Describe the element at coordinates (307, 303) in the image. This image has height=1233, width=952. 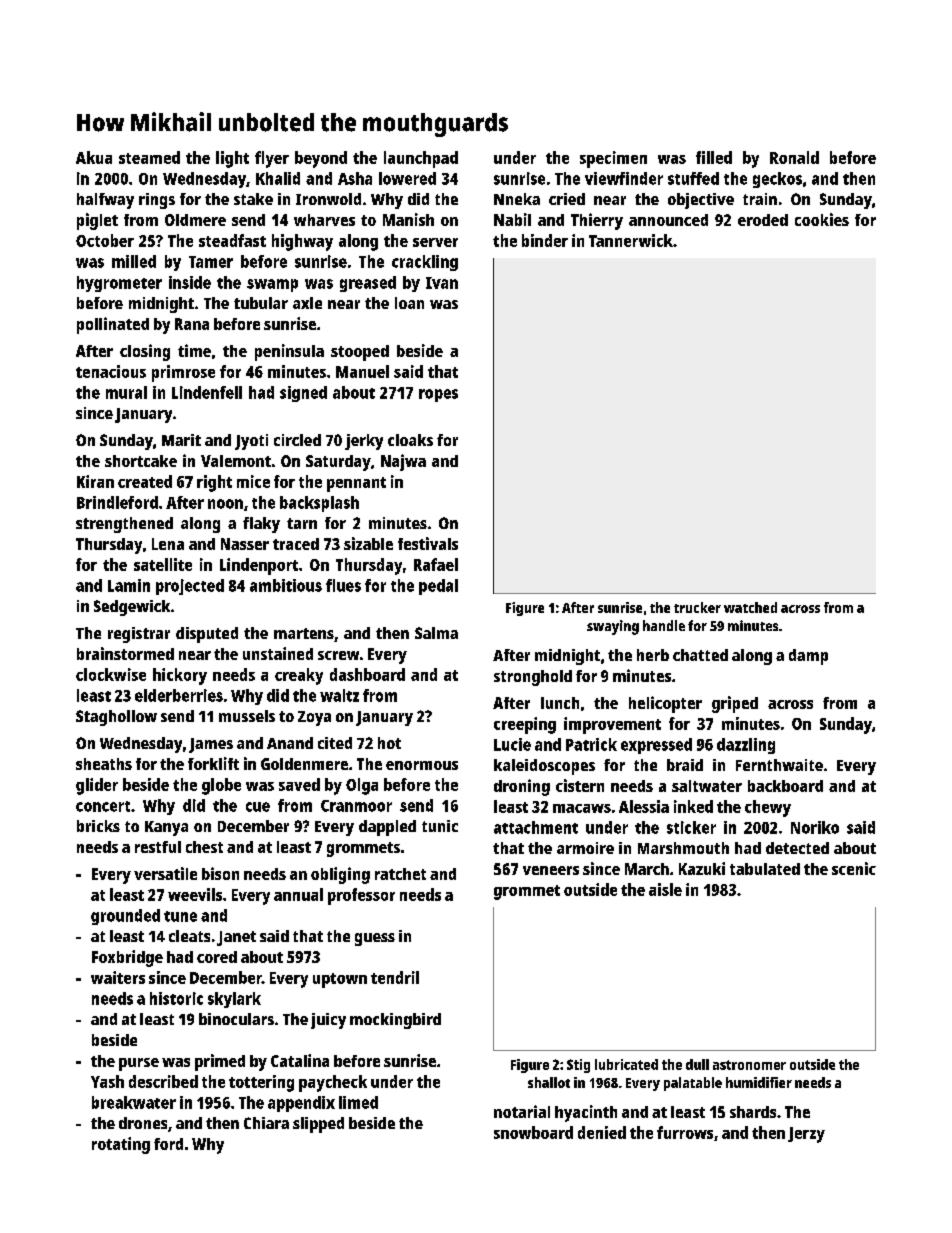
I see `axle` at that location.
